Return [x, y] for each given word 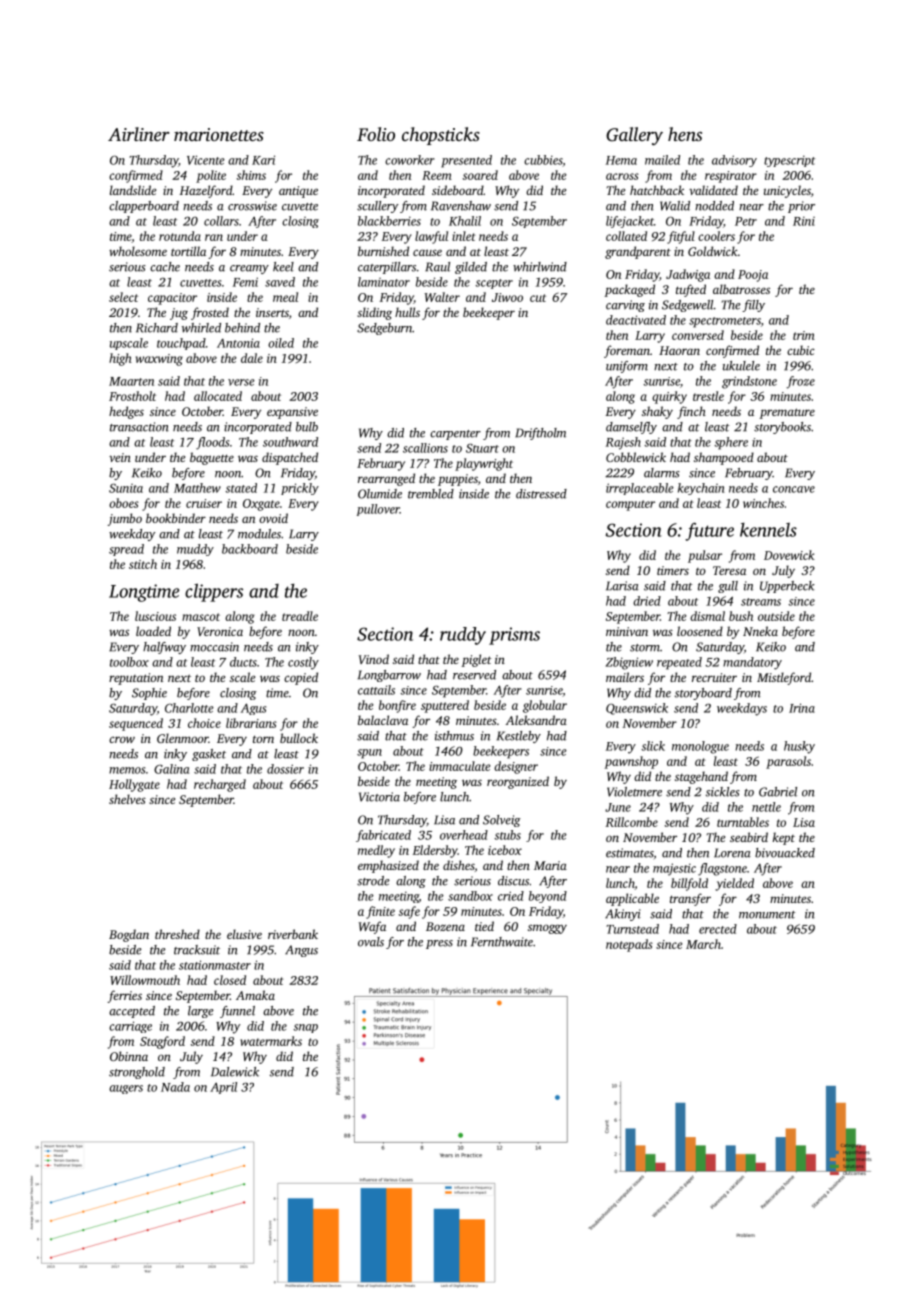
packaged [630, 290]
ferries [124, 996]
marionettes [219, 134]
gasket [209, 755]
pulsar [705, 556]
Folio [376, 134]
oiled [281, 343]
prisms [514, 636]
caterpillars [387, 268]
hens [685, 134]
